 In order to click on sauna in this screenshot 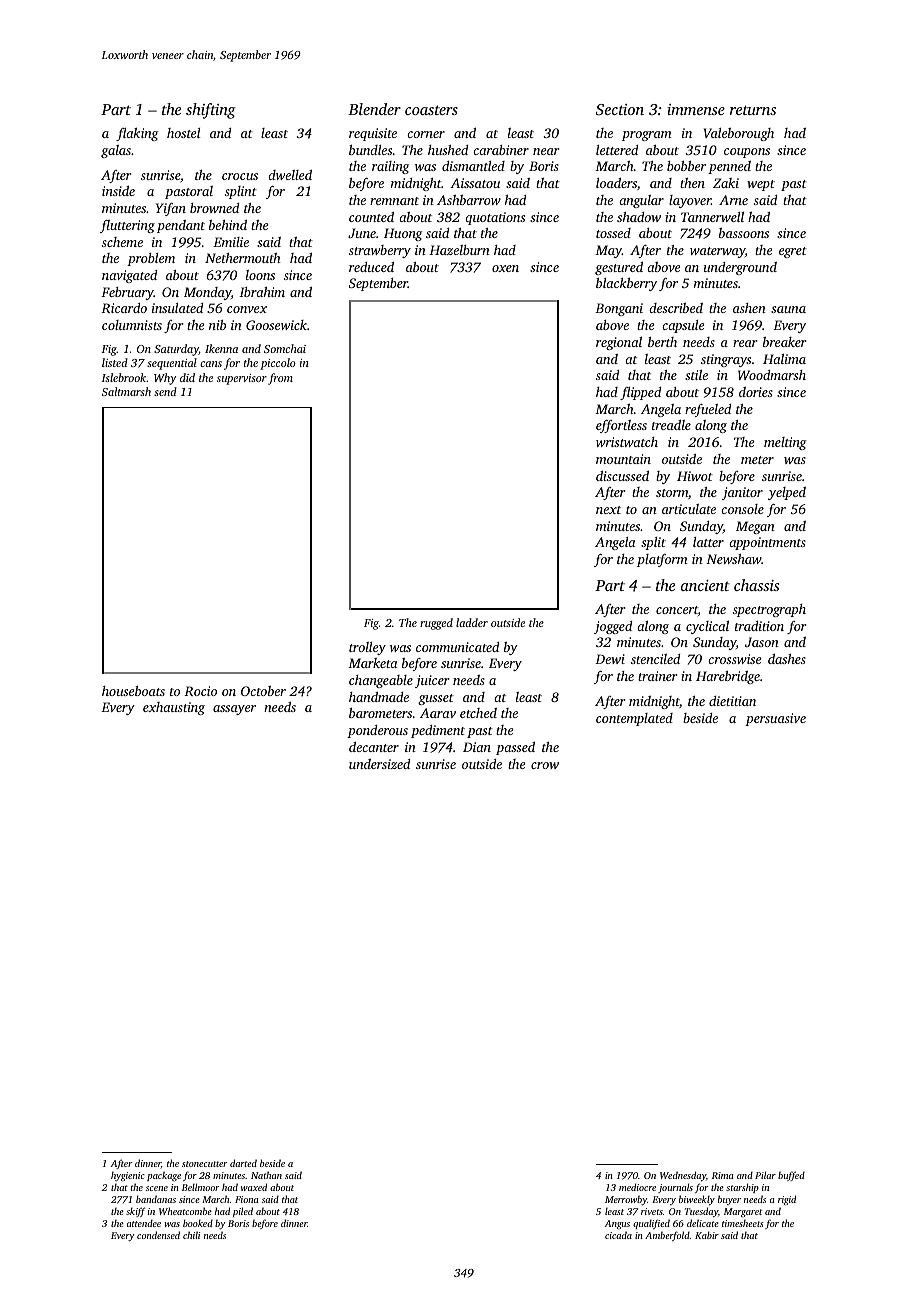, I will do `click(788, 309)`.
